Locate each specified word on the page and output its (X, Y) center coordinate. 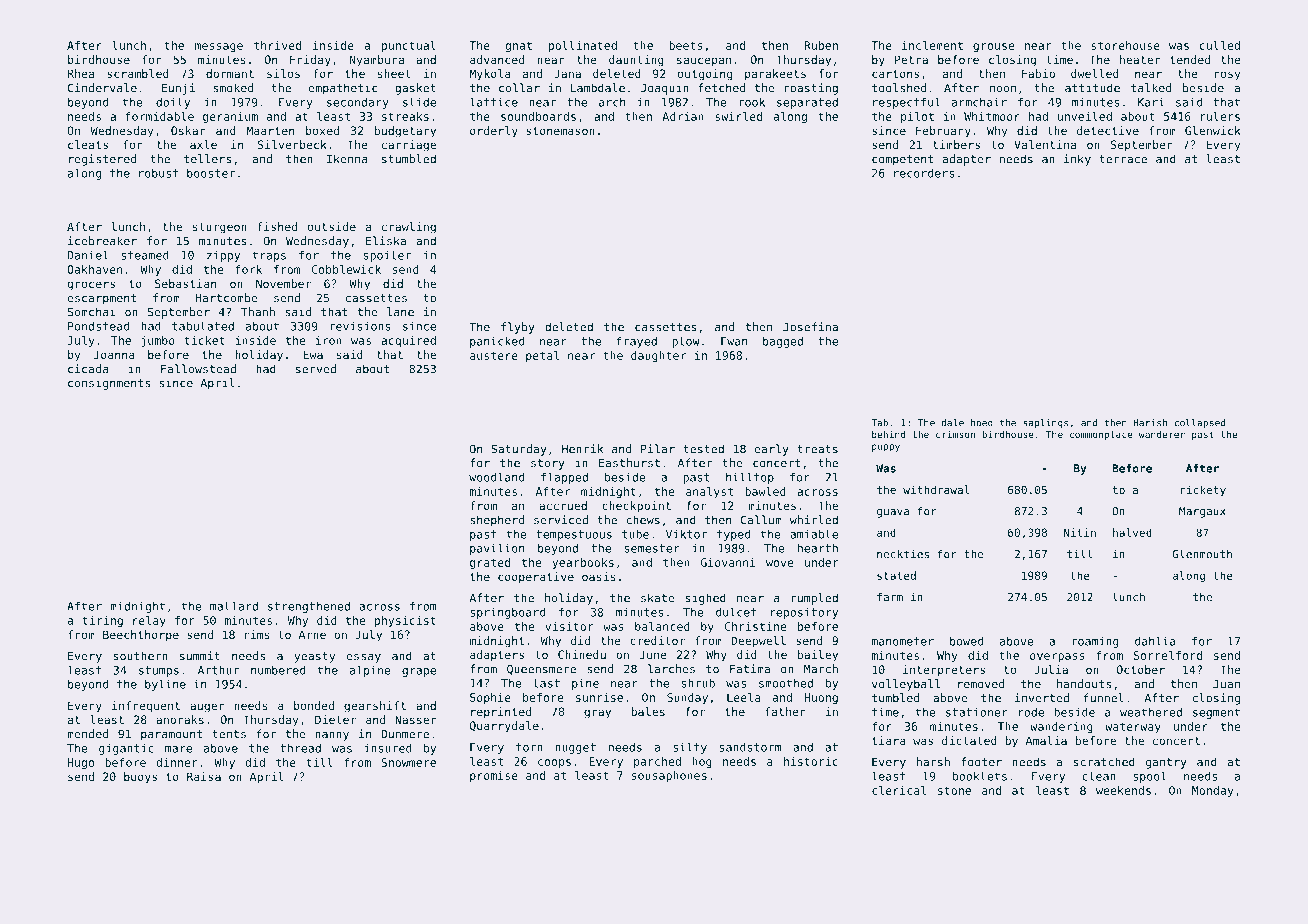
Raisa (204, 776)
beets (686, 45)
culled (1220, 45)
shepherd (497, 521)
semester (652, 548)
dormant (230, 73)
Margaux (1202, 512)
